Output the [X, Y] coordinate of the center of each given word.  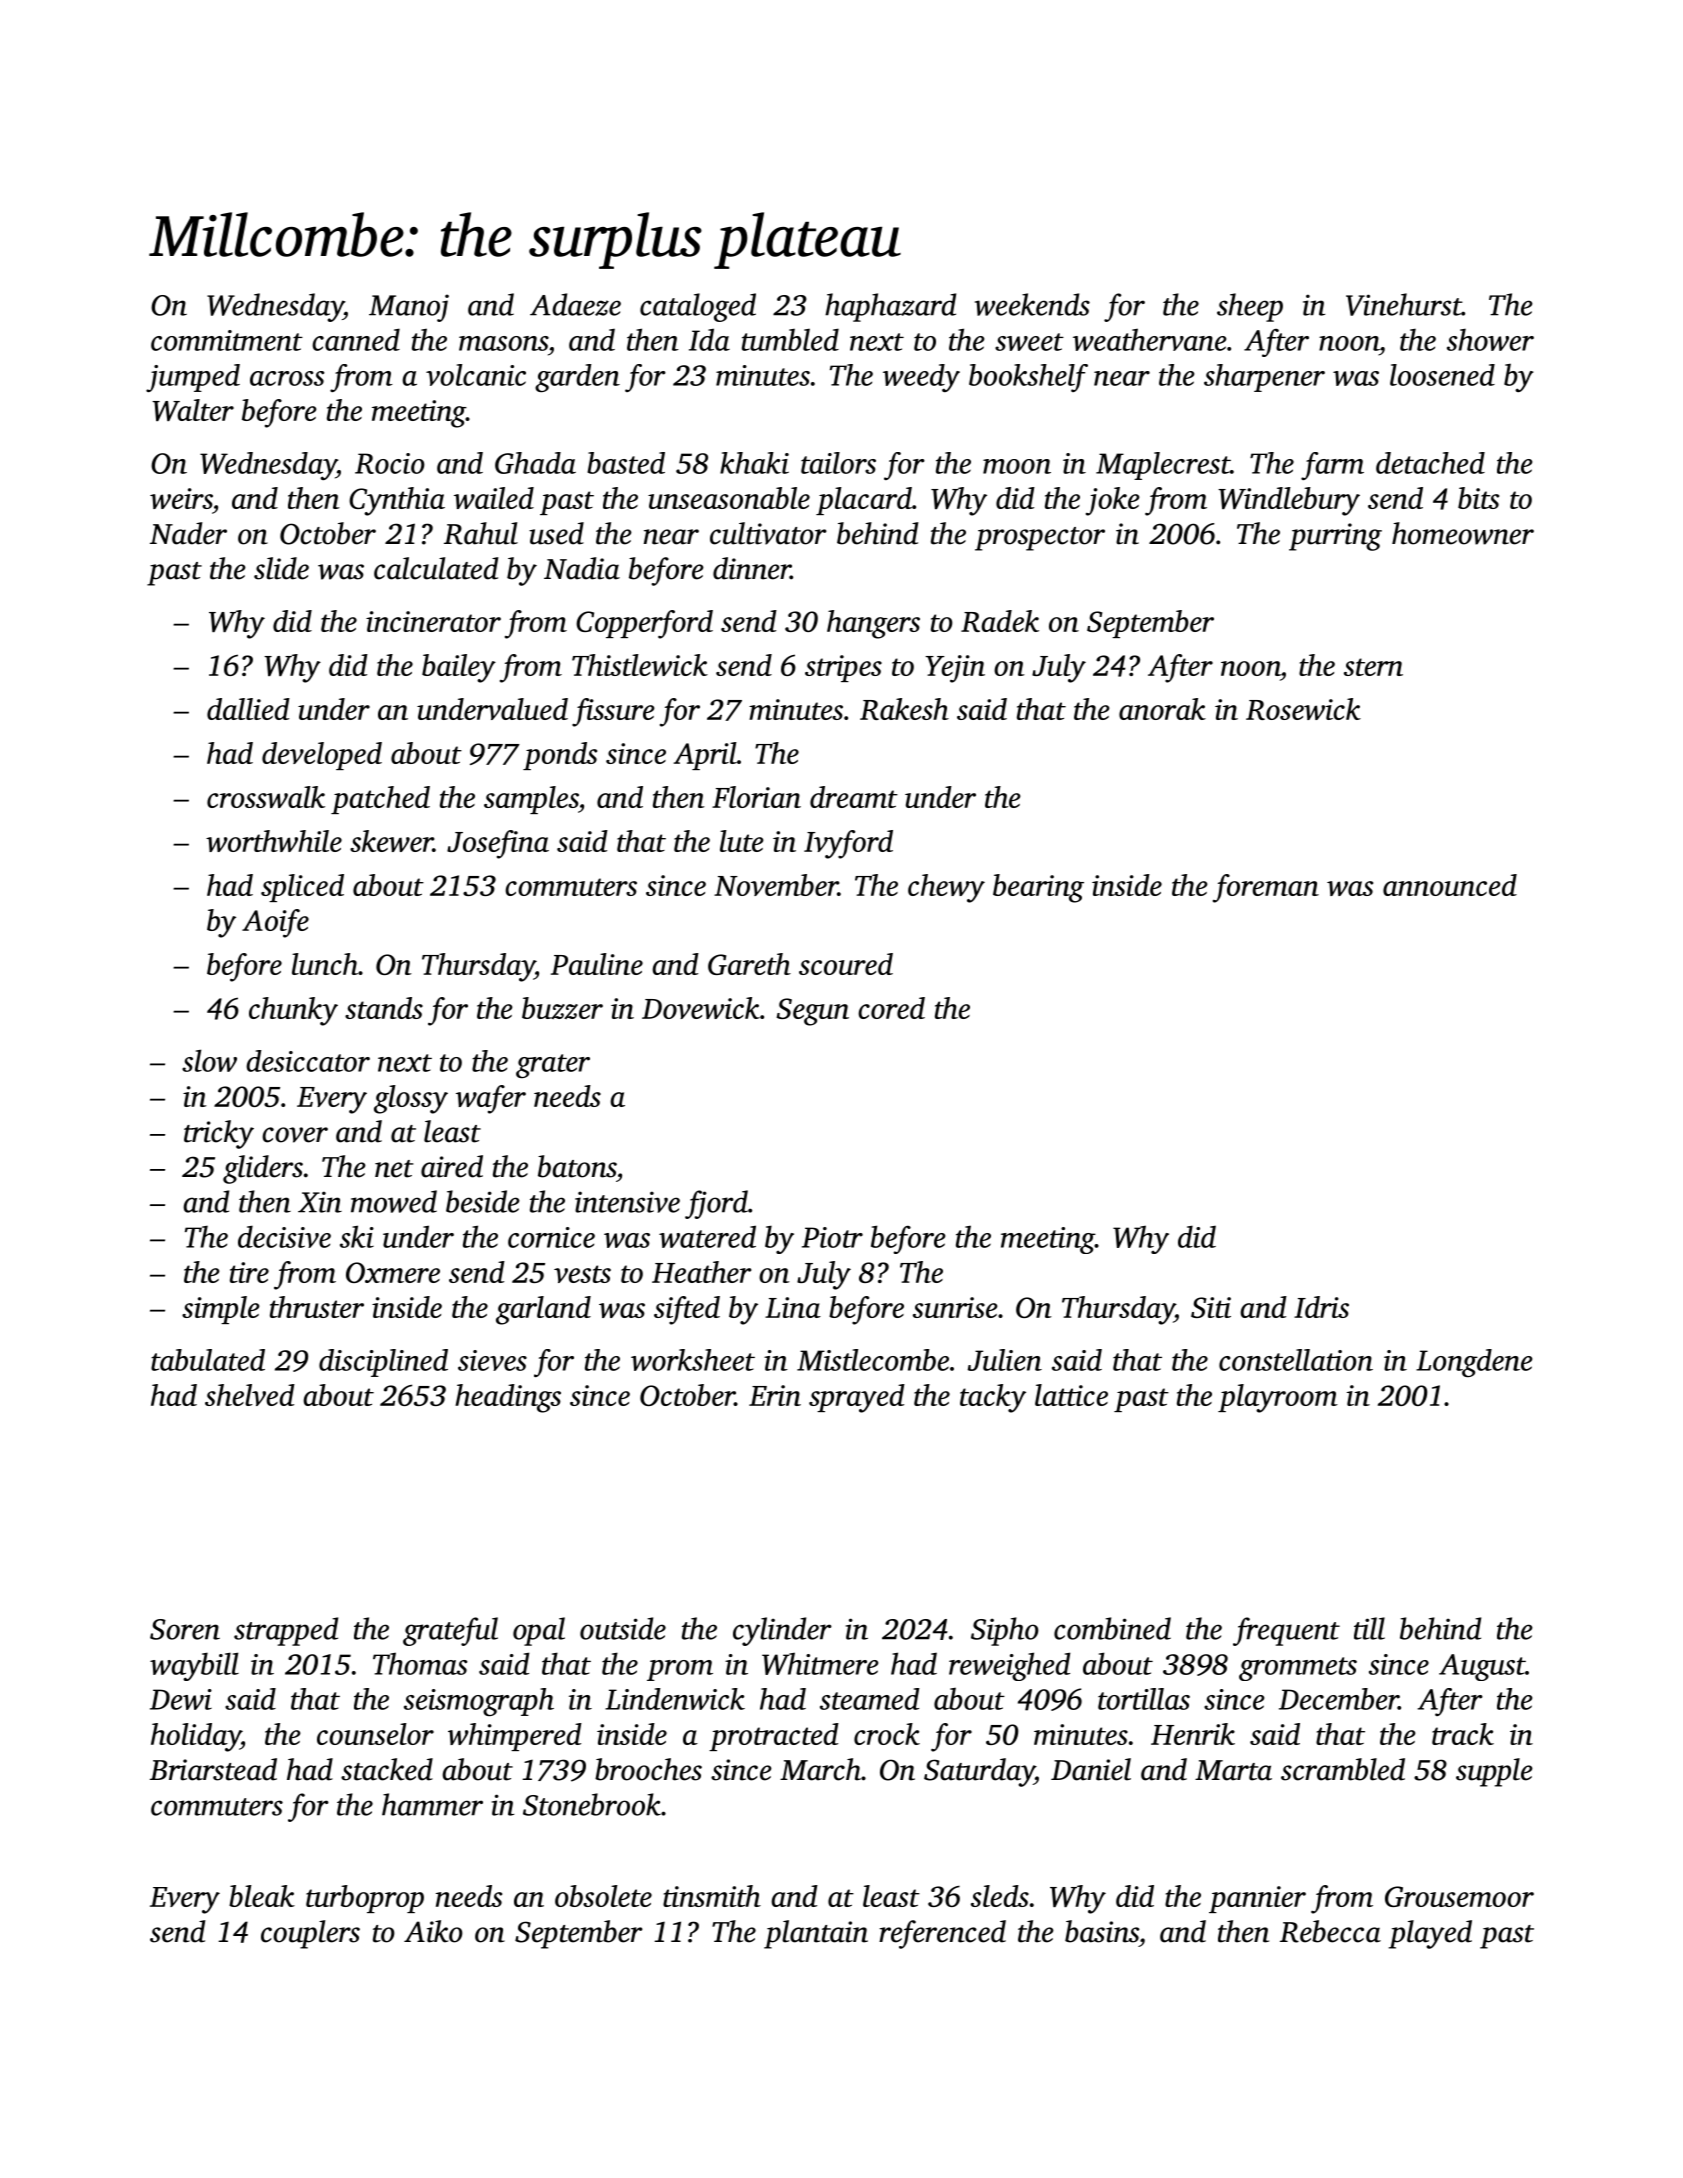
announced [1450, 885]
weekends [1032, 304]
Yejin [955, 669]
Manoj [409, 308]
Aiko [433, 1931]
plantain [816, 1934]
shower [1490, 340]
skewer [391, 841]
